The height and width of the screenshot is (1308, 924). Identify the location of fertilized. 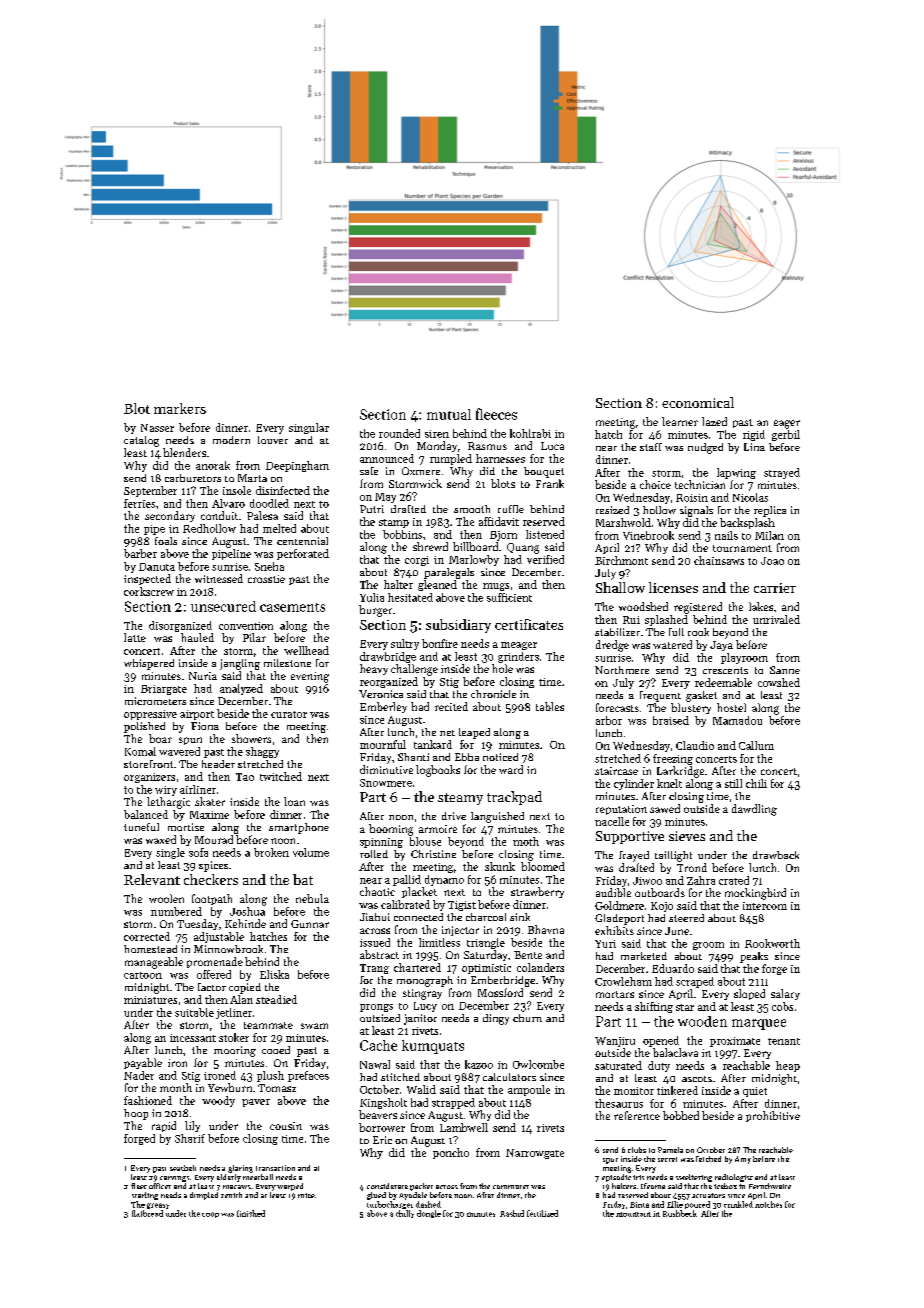
(542, 1213).
